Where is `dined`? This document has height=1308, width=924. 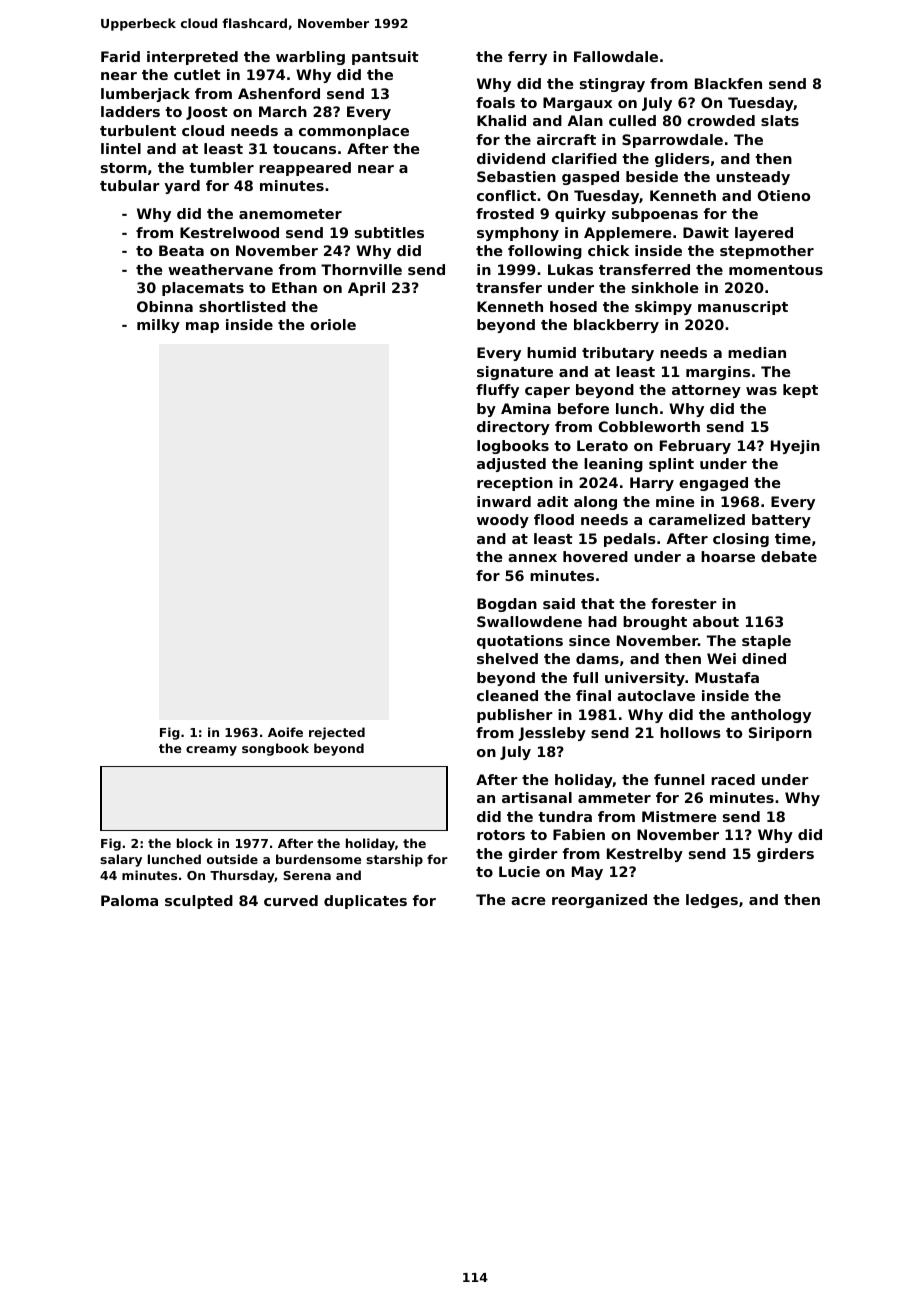
dined is located at coordinates (764, 658).
